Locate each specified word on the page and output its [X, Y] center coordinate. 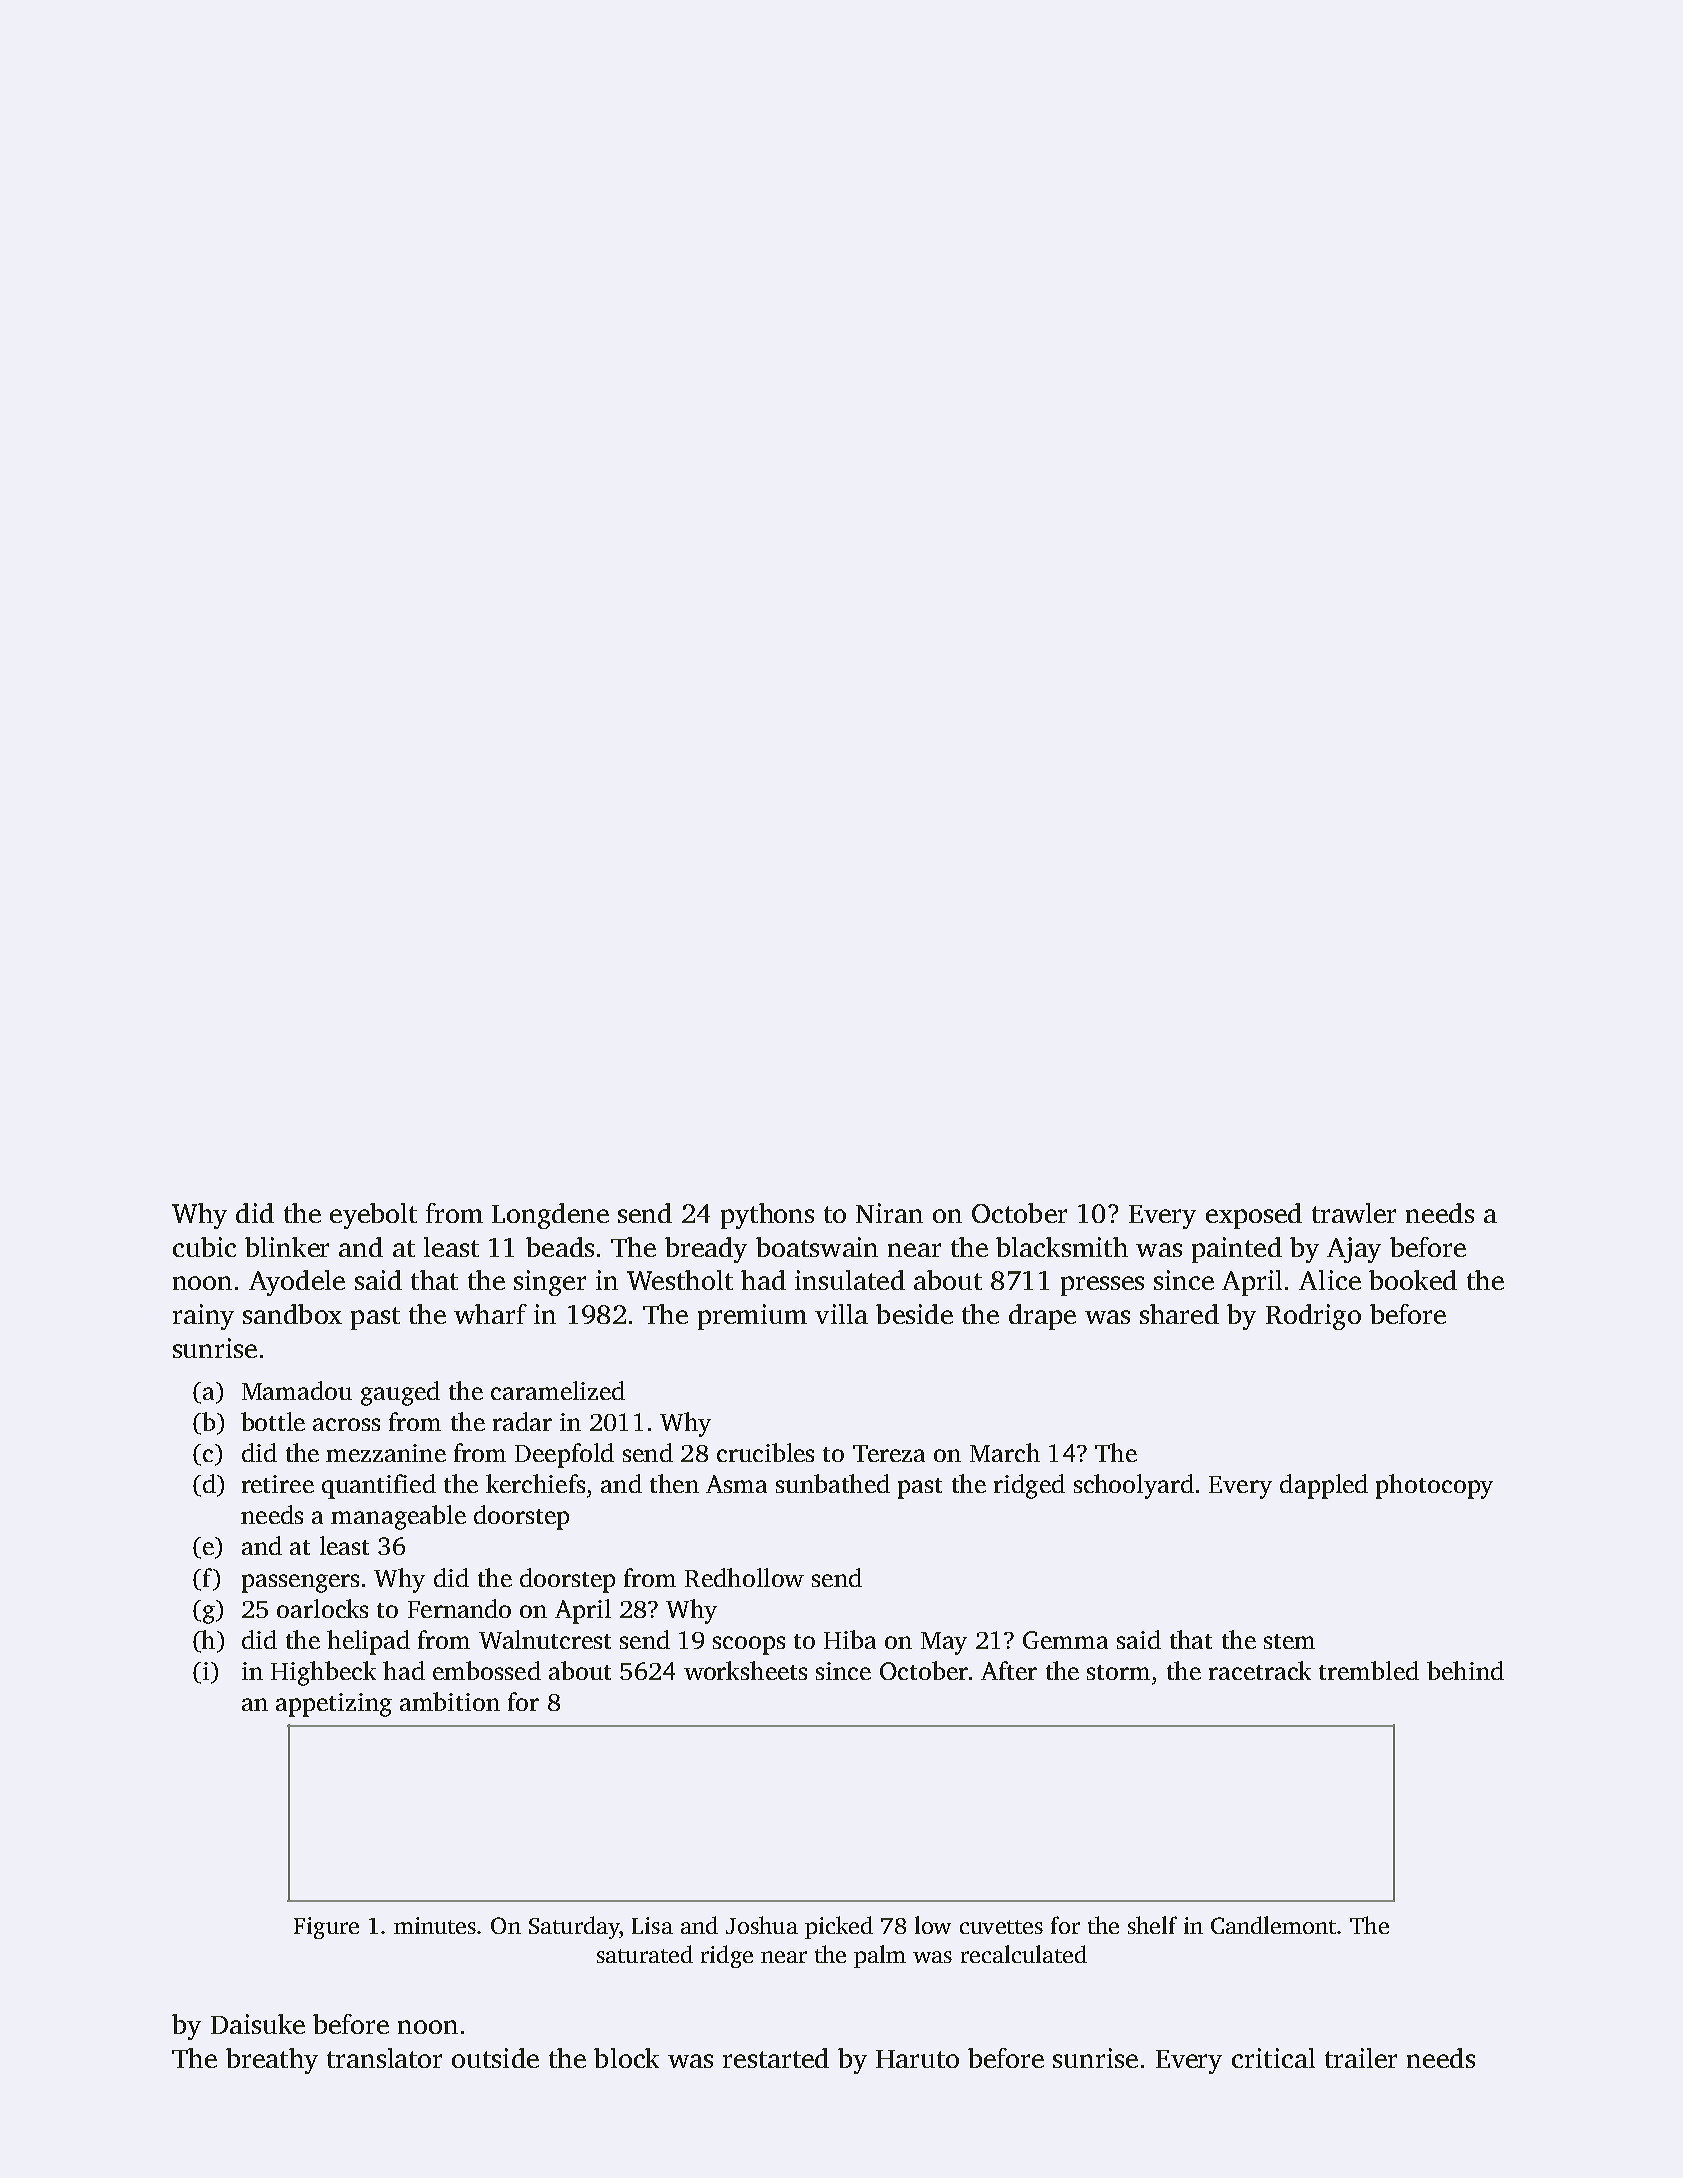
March [1005, 1452]
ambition [450, 1701]
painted [1237, 1250]
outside [495, 2058]
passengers [300, 1583]
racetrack [1260, 1670]
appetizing [334, 1705]
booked [1413, 1280]
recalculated [1024, 1954]
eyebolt [373, 1216]
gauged [400, 1393]
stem [1289, 1641]
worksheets [745, 1670]
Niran [889, 1213]
